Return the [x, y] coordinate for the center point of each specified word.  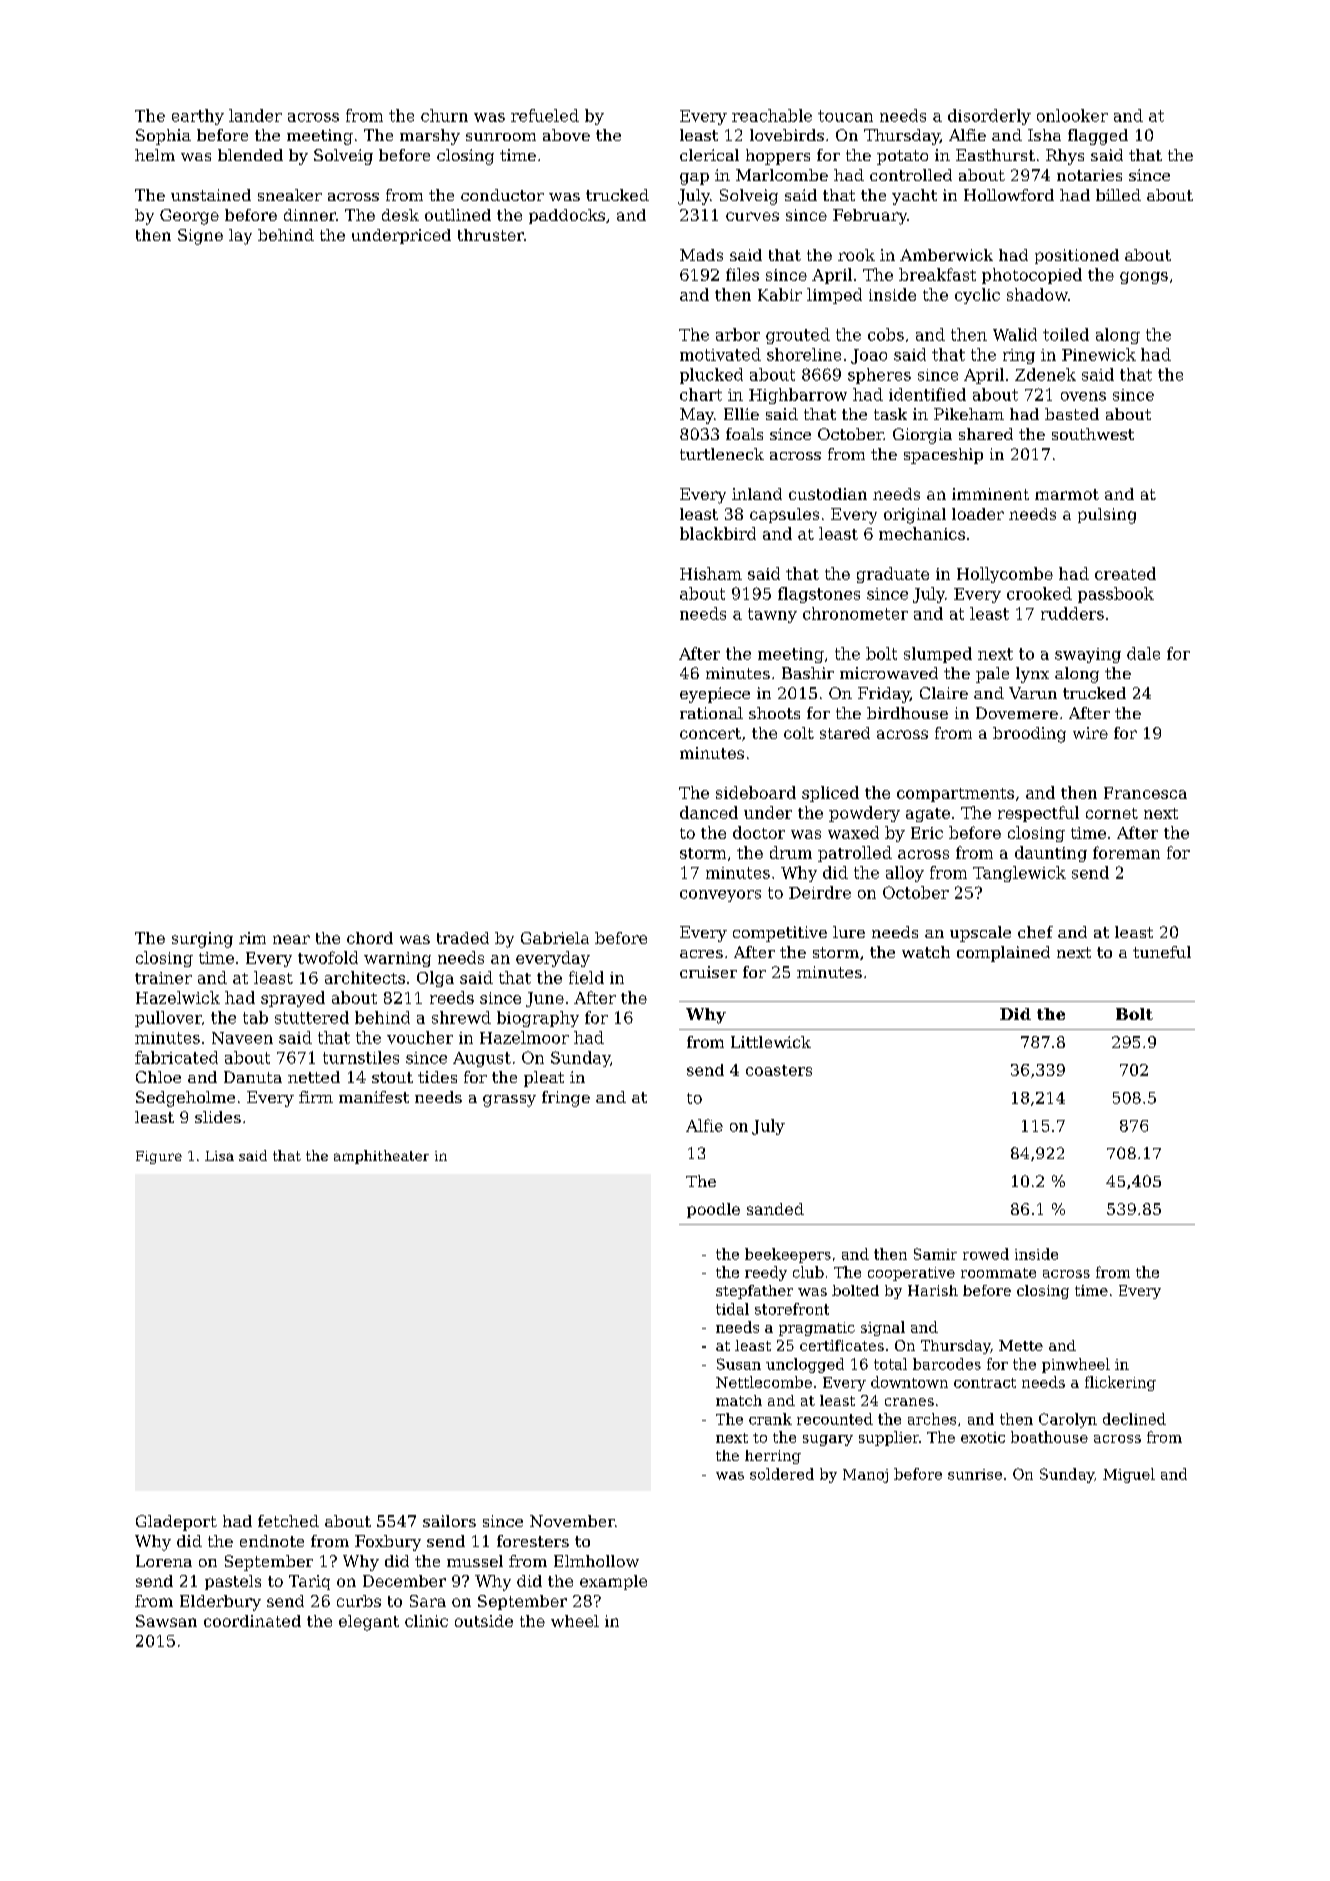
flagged [1098, 137]
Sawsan [166, 1621]
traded [463, 938]
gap [694, 179]
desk [400, 215]
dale [1143, 653]
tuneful [1162, 952]
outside [484, 1621]
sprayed [293, 999]
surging [202, 940]
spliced [830, 794]
